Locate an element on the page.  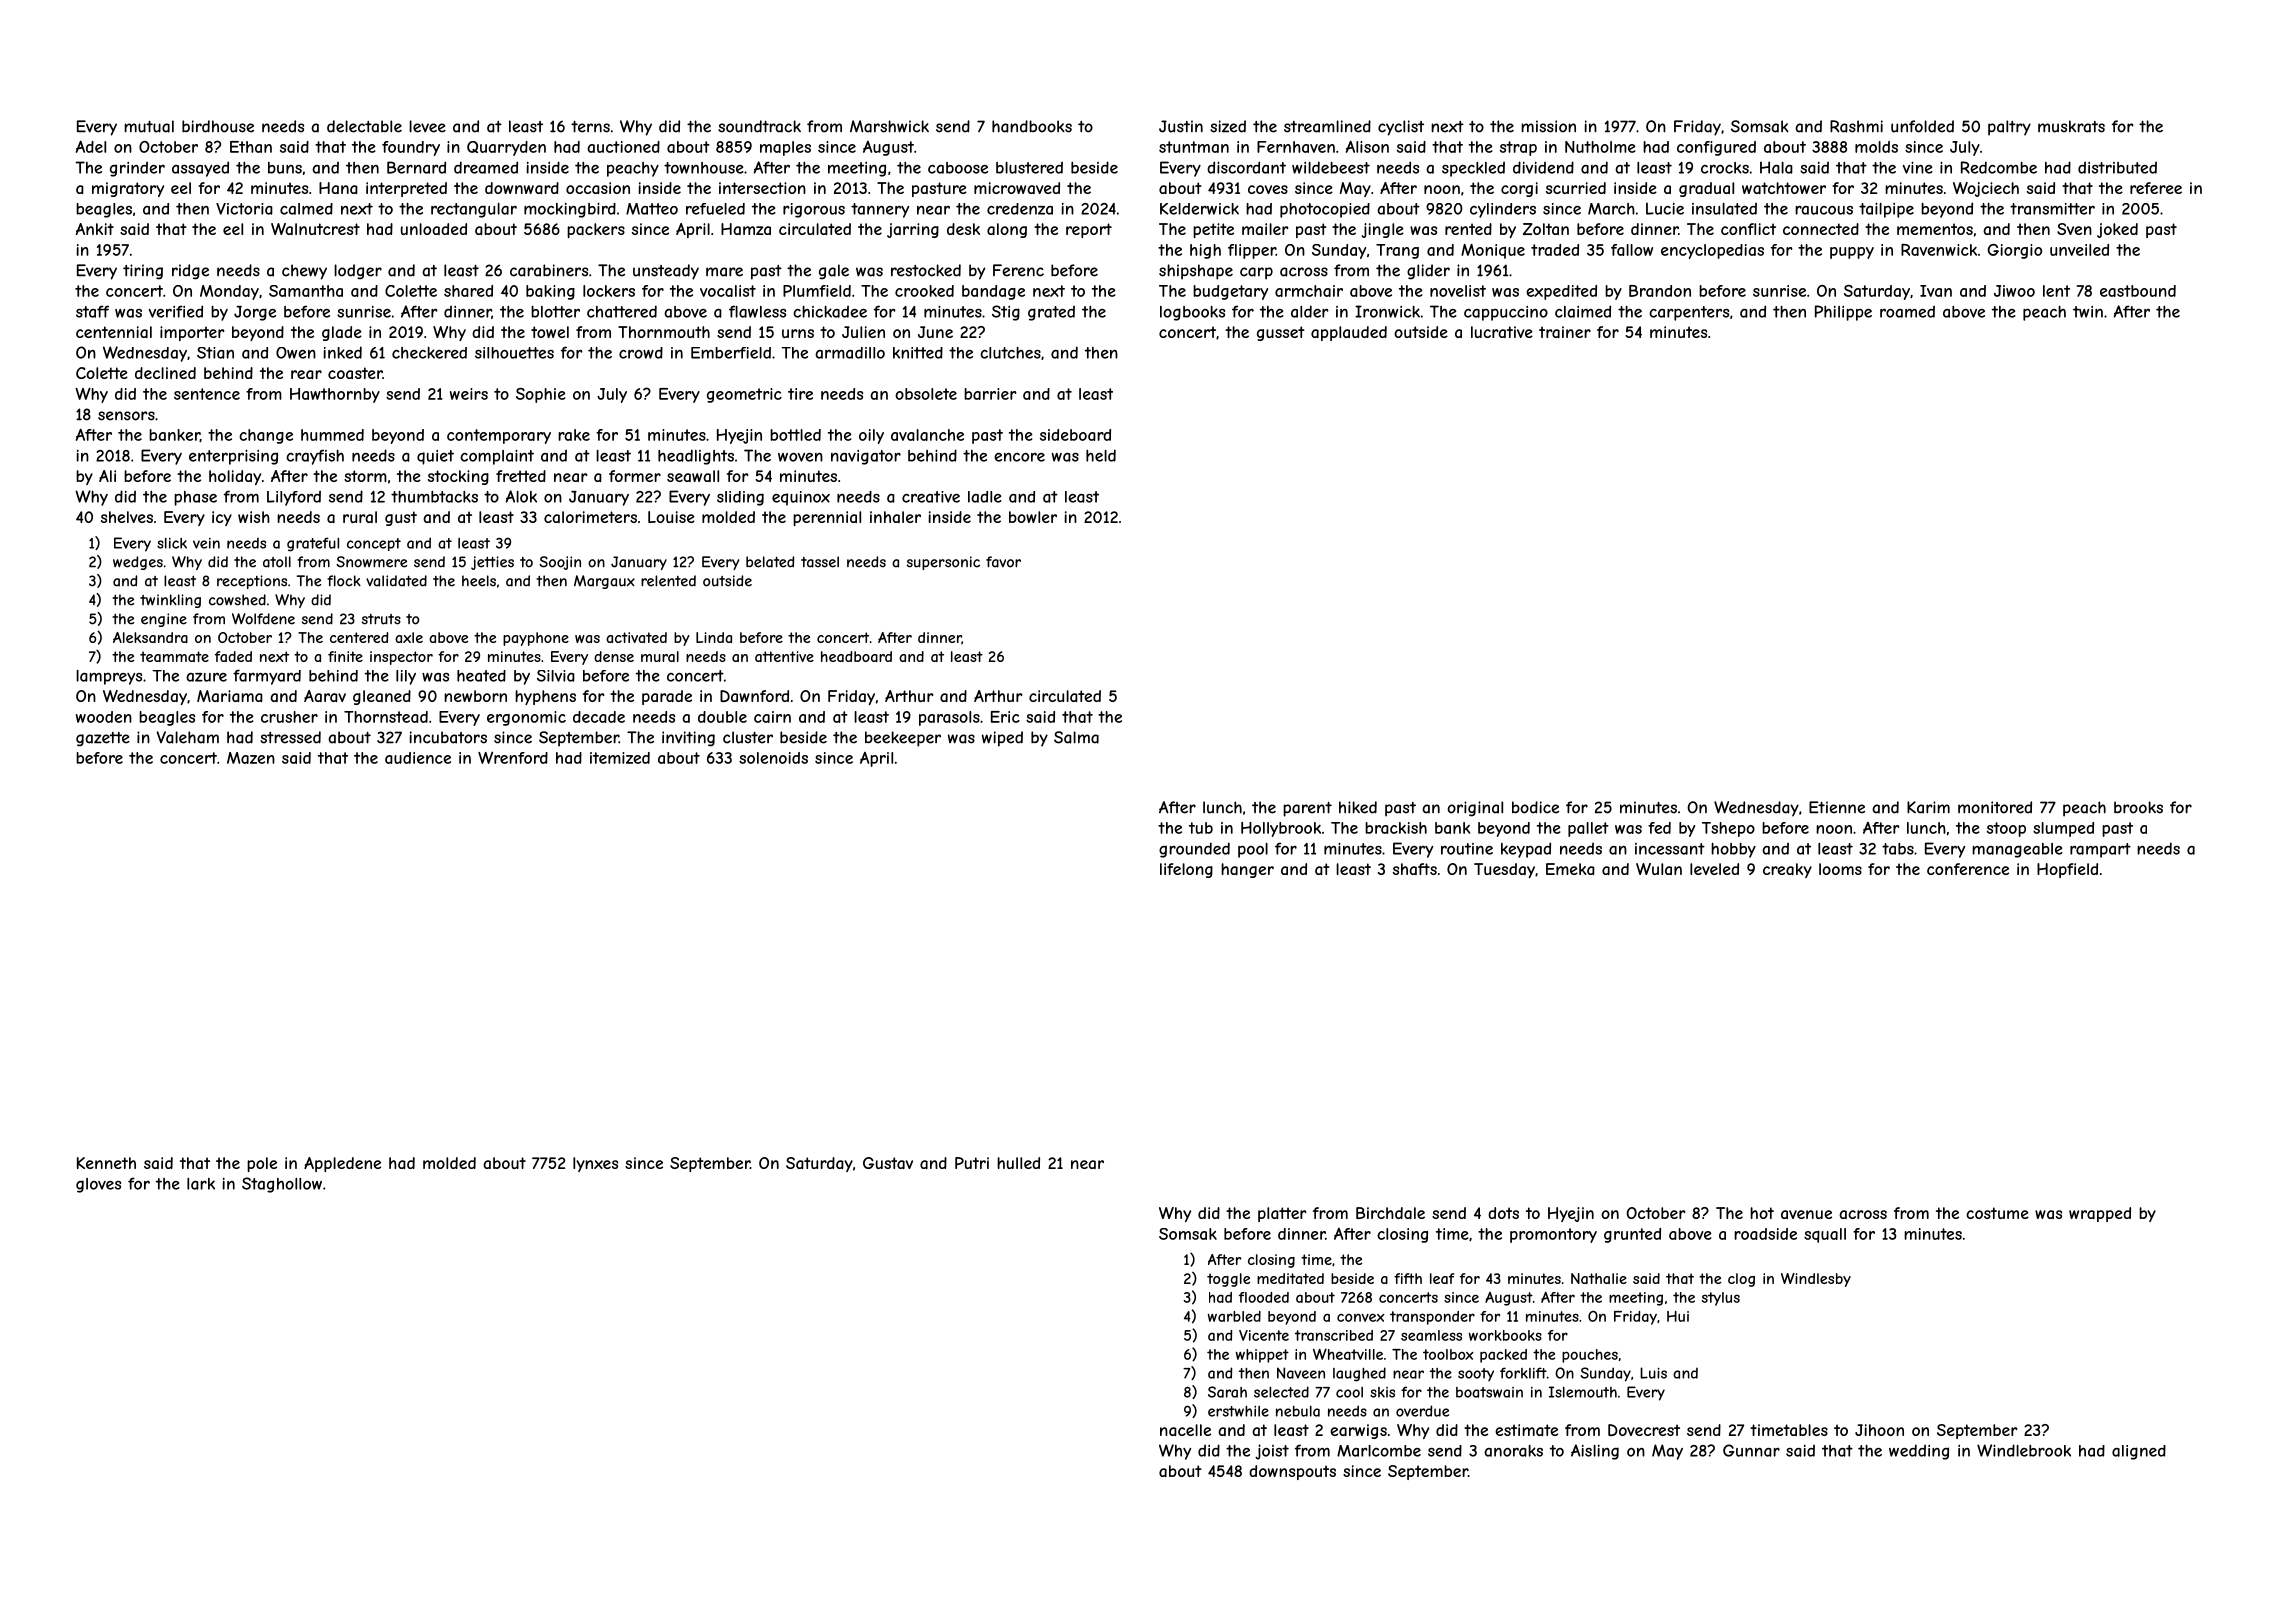
Justin is located at coordinates (1181, 126).
